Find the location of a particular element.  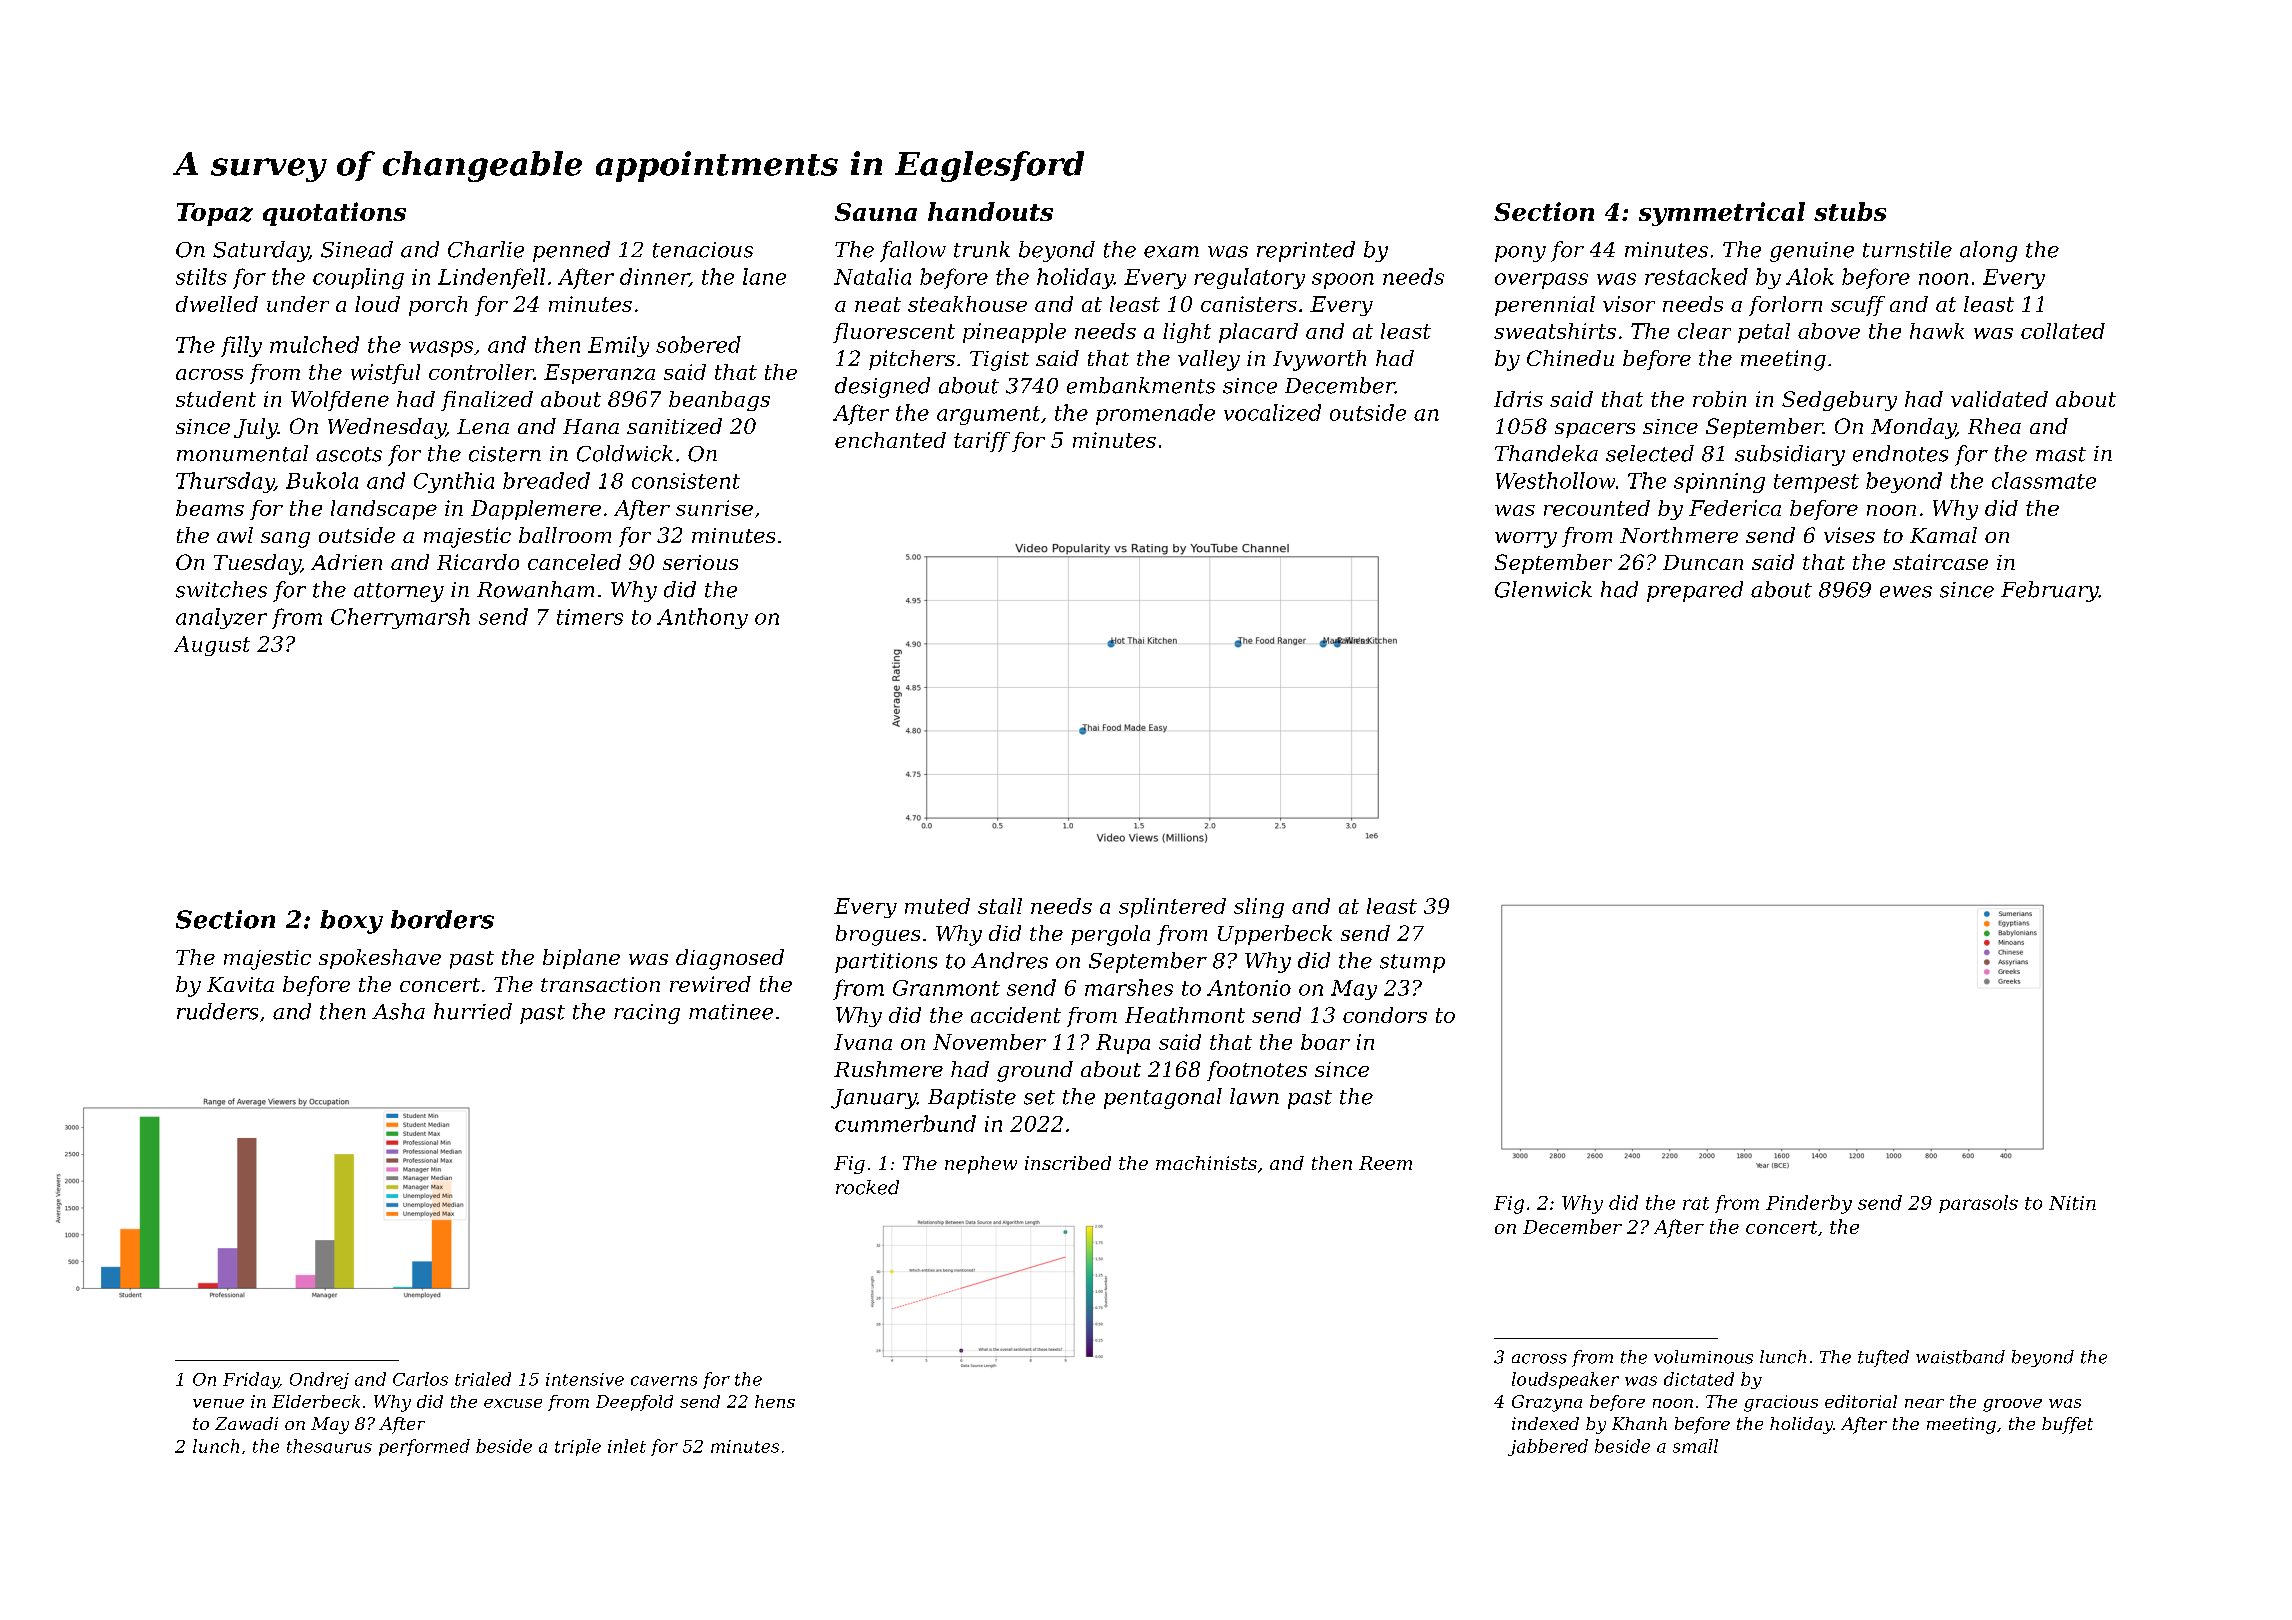

Carlos is located at coordinates (420, 1379).
